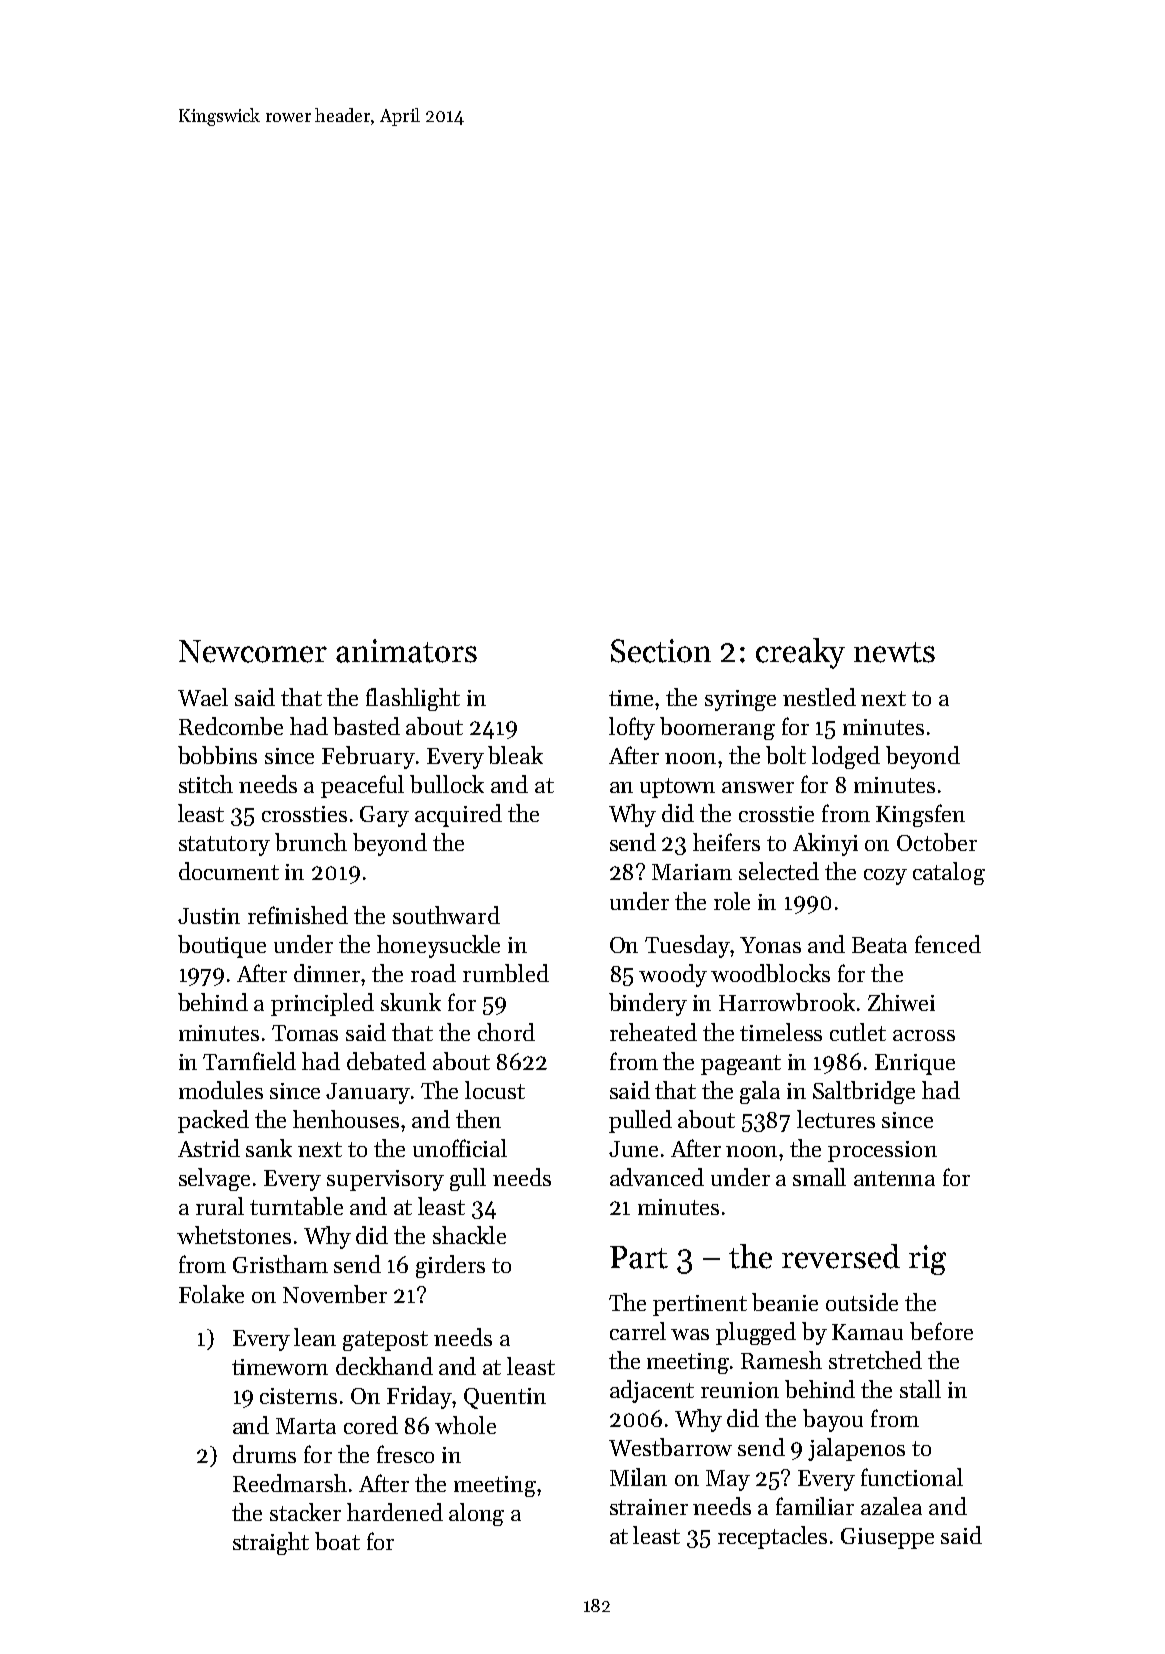 The image size is (1165, 1654). What do you see at coordinates (800, 653) in the document?
I see `creaky` at bounding box center [800, 653].
